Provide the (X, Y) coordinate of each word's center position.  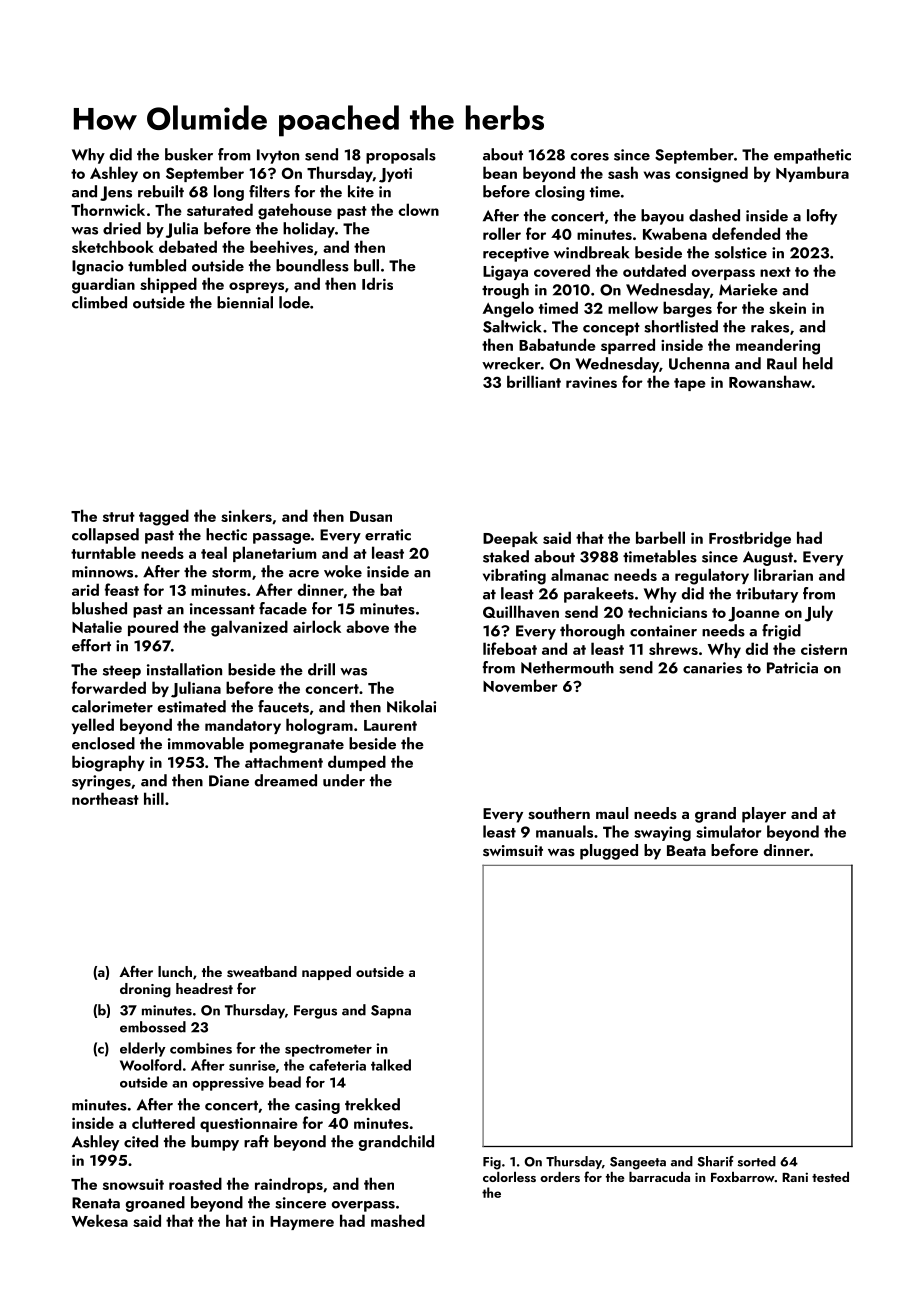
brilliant (534, 381)
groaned (155, 1204)
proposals (401, 156)
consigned (711, 174)
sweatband (262, 972)
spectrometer (328, 1050)
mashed (398, 1220)
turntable (103, 552)
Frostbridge (750, 539)
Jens (116, 193)
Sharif (715, 1161)
